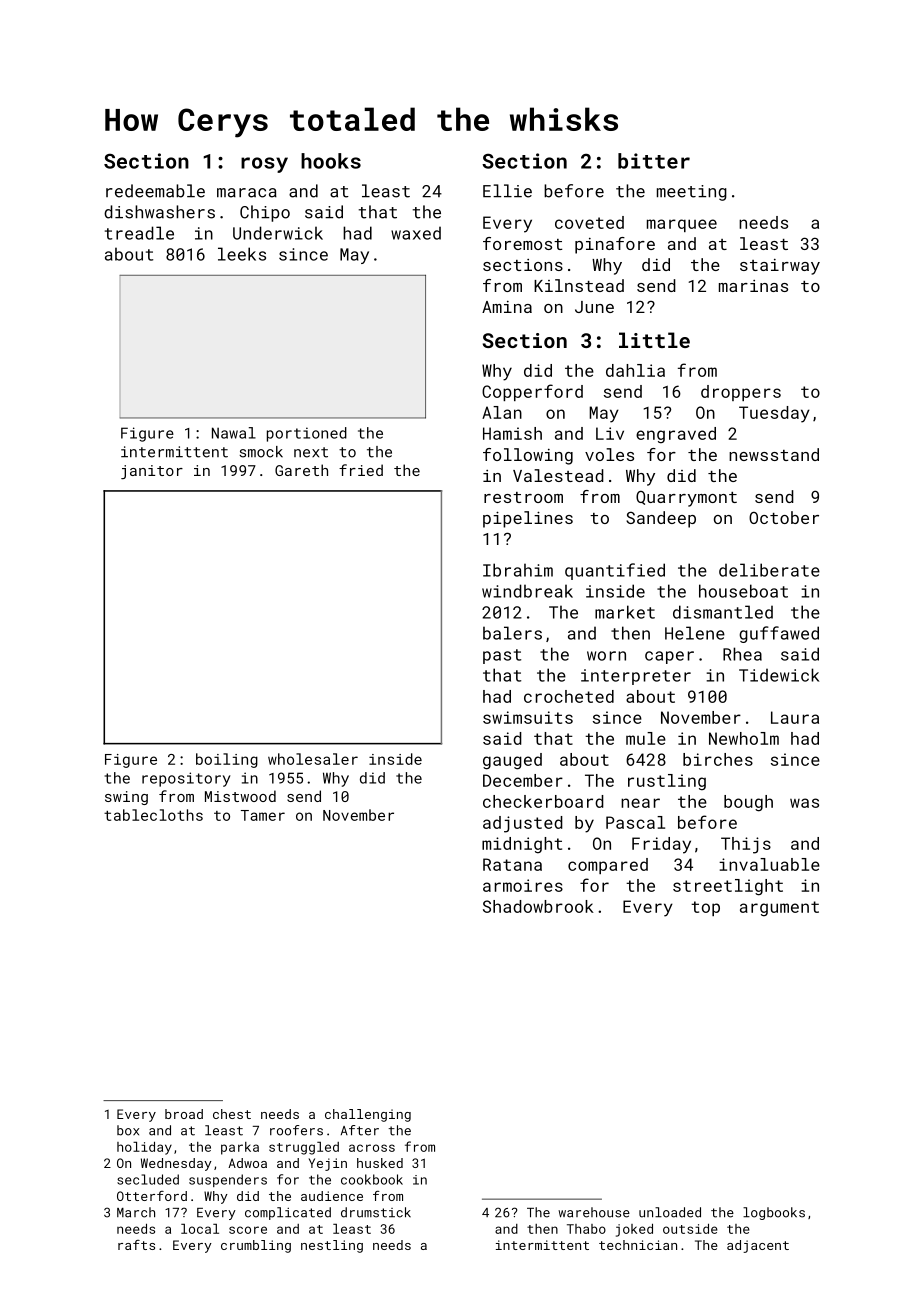  What do you see at coordinates (139, 233) in the screenshot?
I see `treadle` at bounding box center [139, 233].
